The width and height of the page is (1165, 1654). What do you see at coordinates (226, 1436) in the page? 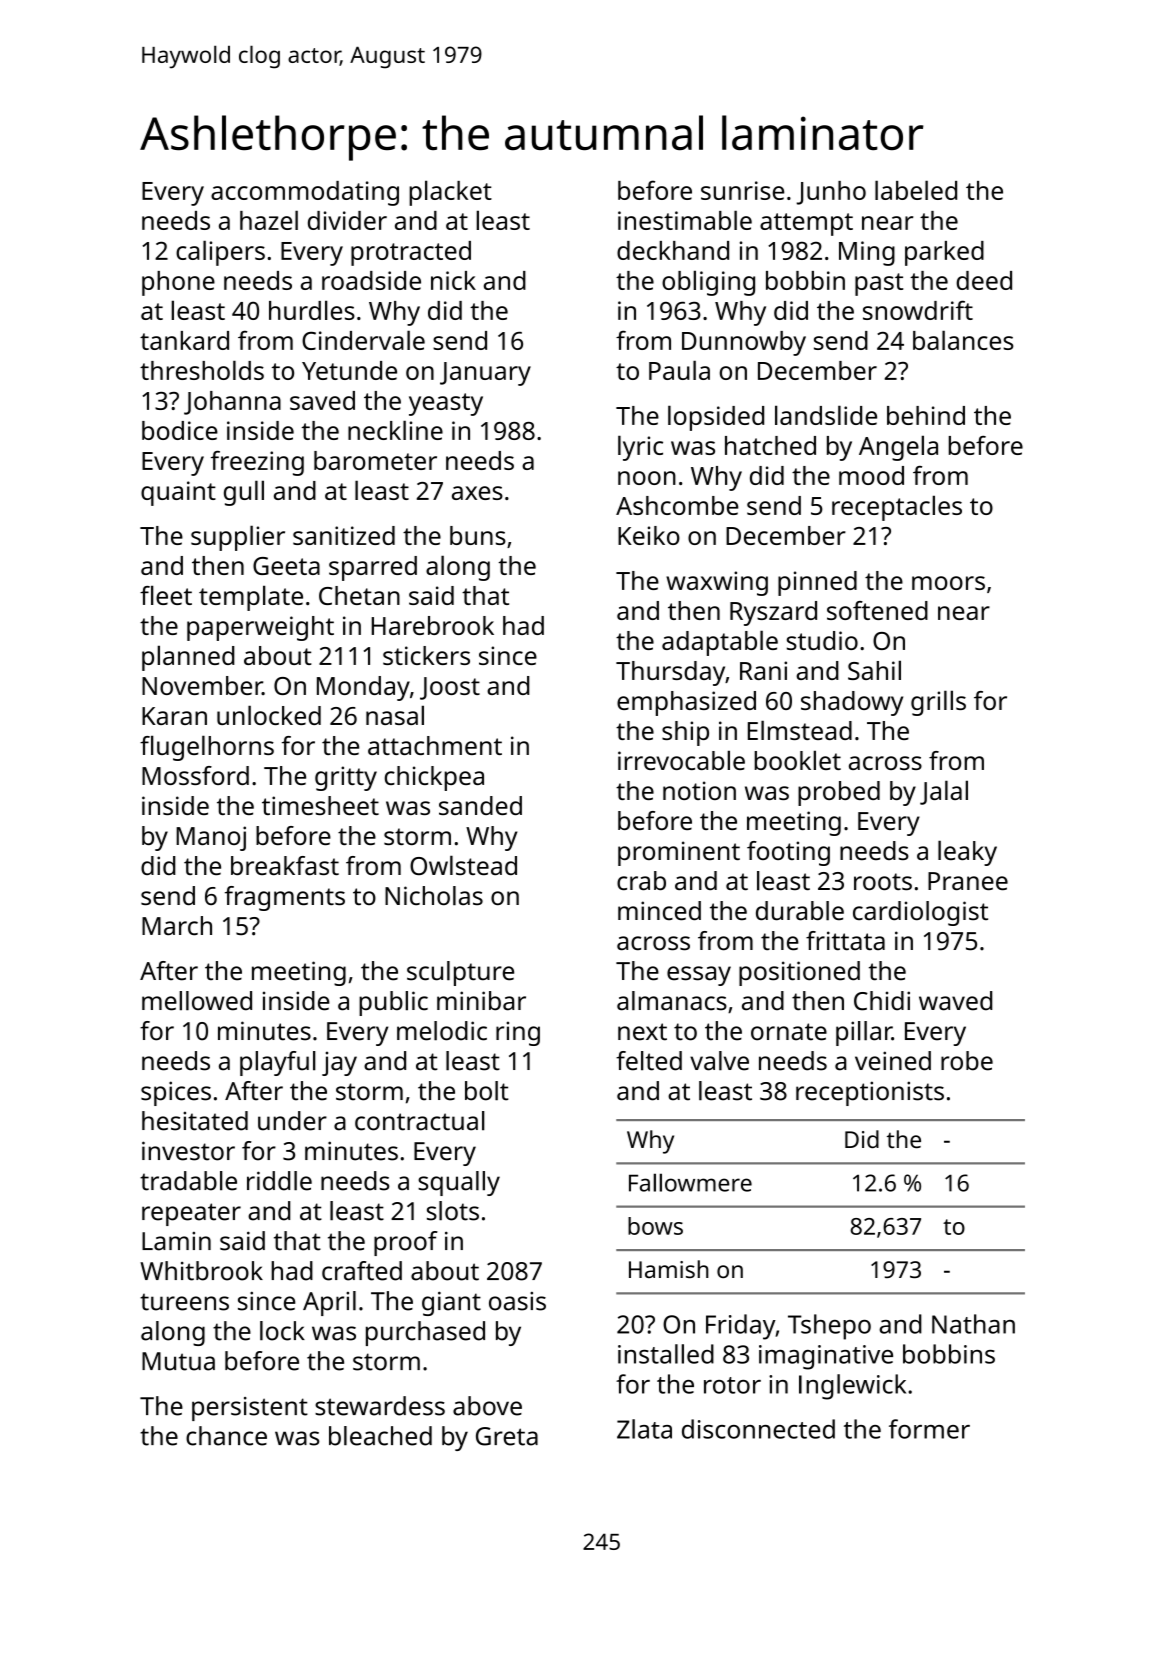
I see `chance` at bounding box center [226, 1436].
